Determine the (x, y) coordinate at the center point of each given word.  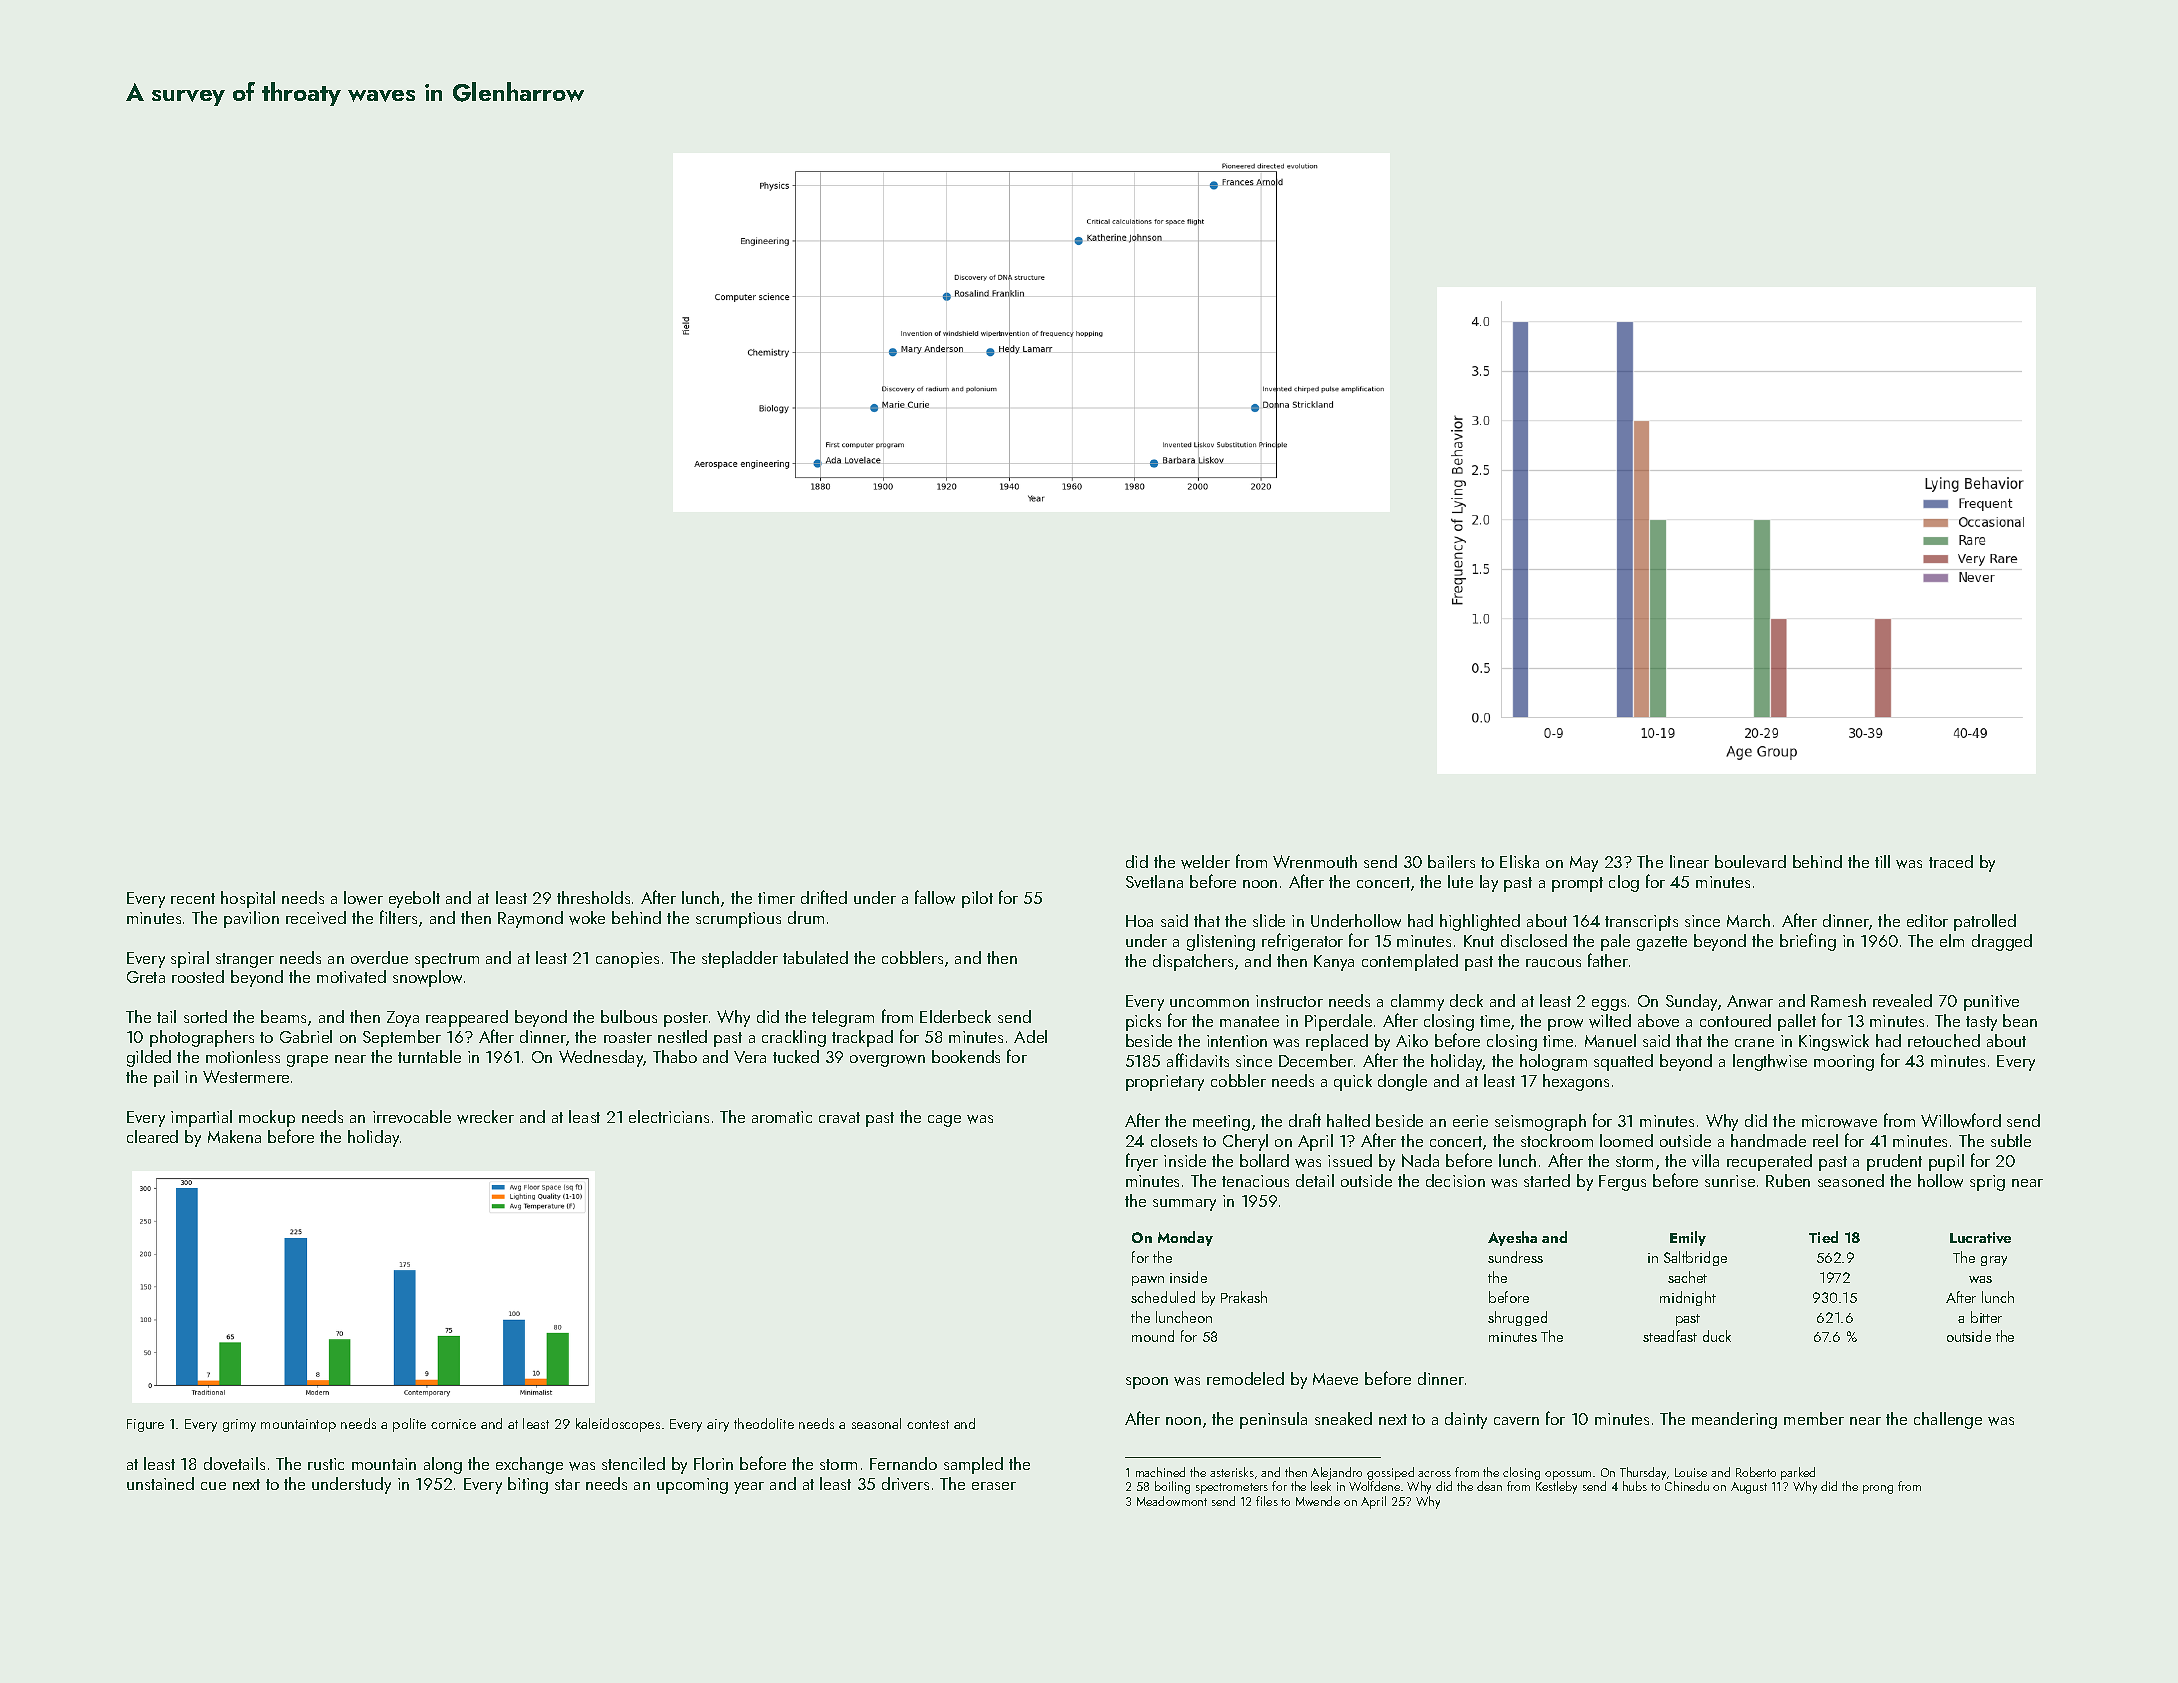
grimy (239, 1425)
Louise (1691, 1472)
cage (944, 1121)
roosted (198, 976)
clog (1624, 883)
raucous (1553, 963)
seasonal (876, 1423)
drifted (824, 897)
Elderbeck (955, 1016)
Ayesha (1512, 1238)
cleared (152, 1136)
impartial (201, 1118)
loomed (1626, 1140)
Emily (1688, 1238)
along (443, 1465)
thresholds (593, 897)
